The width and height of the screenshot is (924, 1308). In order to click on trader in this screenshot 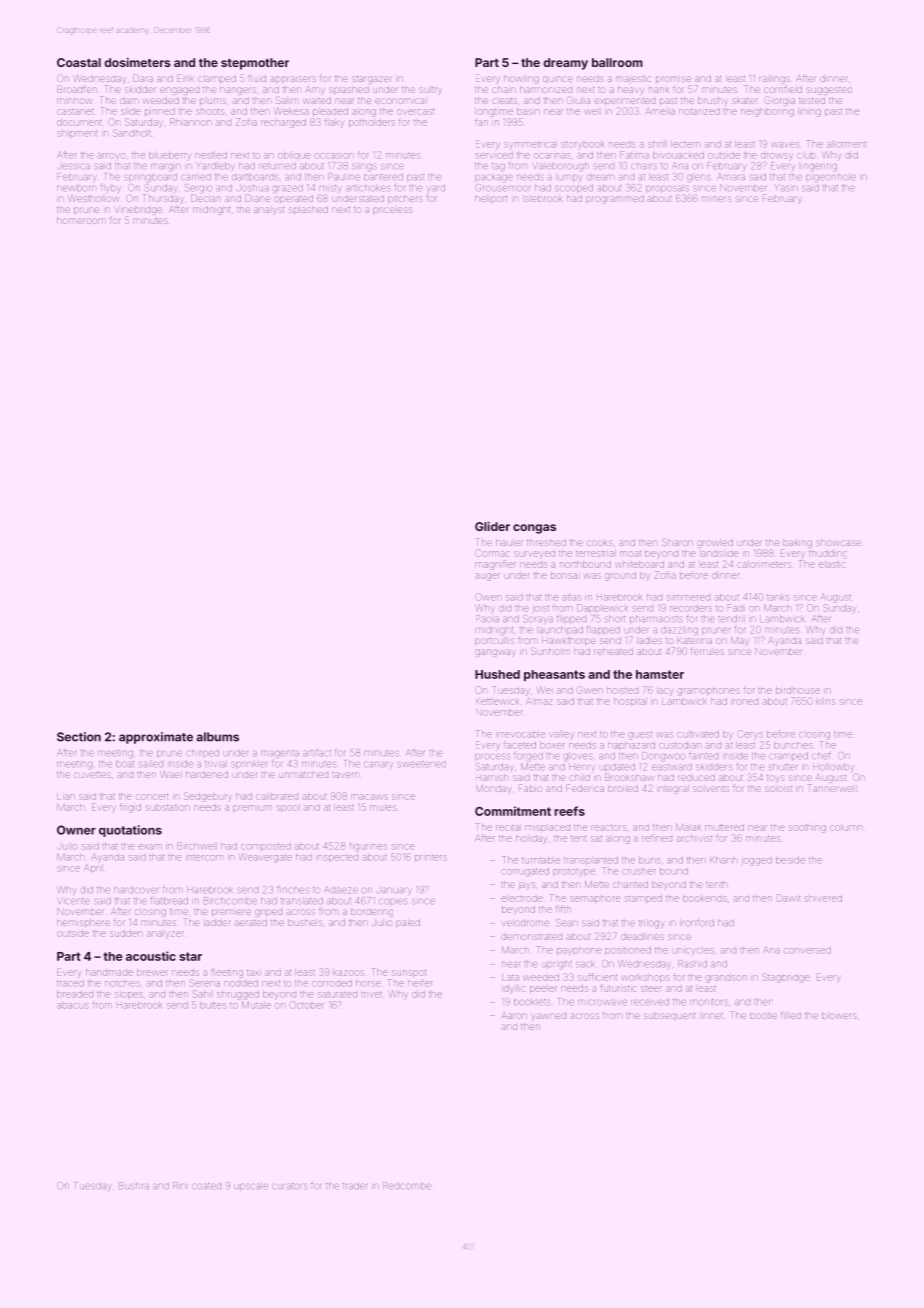, I will do `click(355, 1186)`.
